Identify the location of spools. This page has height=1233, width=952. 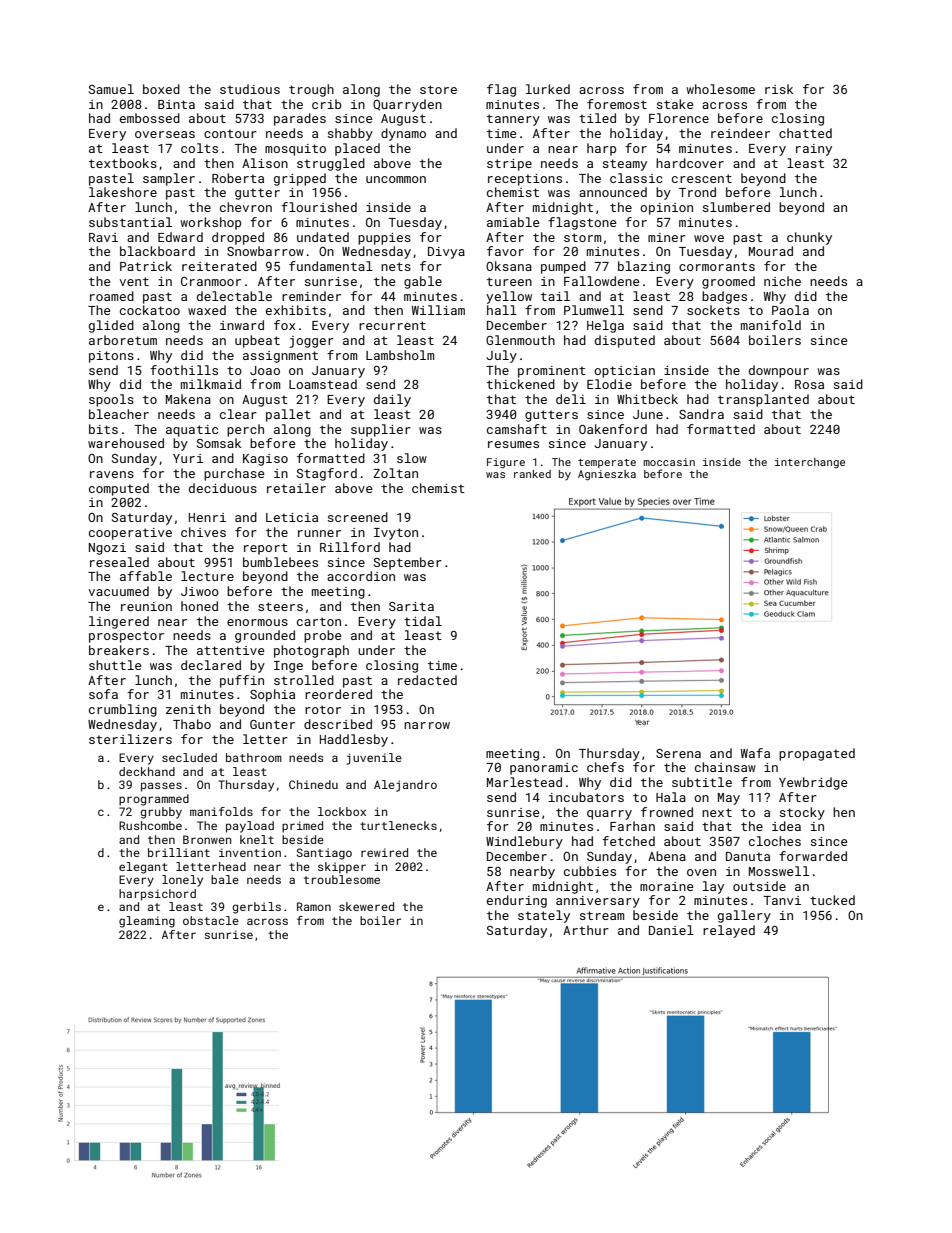
(111, 400).
